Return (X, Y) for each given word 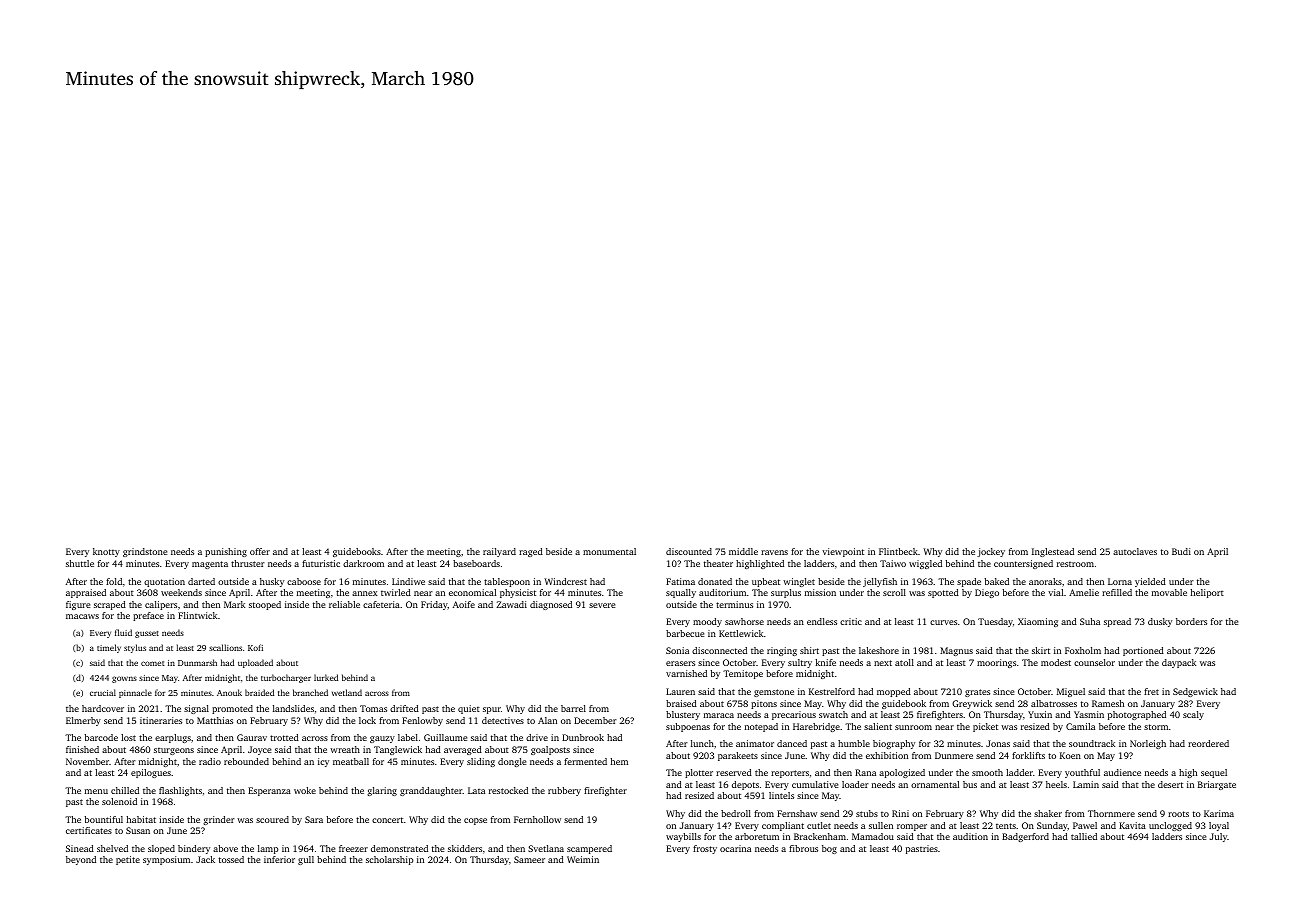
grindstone (145, 552)
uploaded (255, 663)
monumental (609, 551)
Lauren (680, 691)
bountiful (104, 819)
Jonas (998, 743)
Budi (1181, 551)
